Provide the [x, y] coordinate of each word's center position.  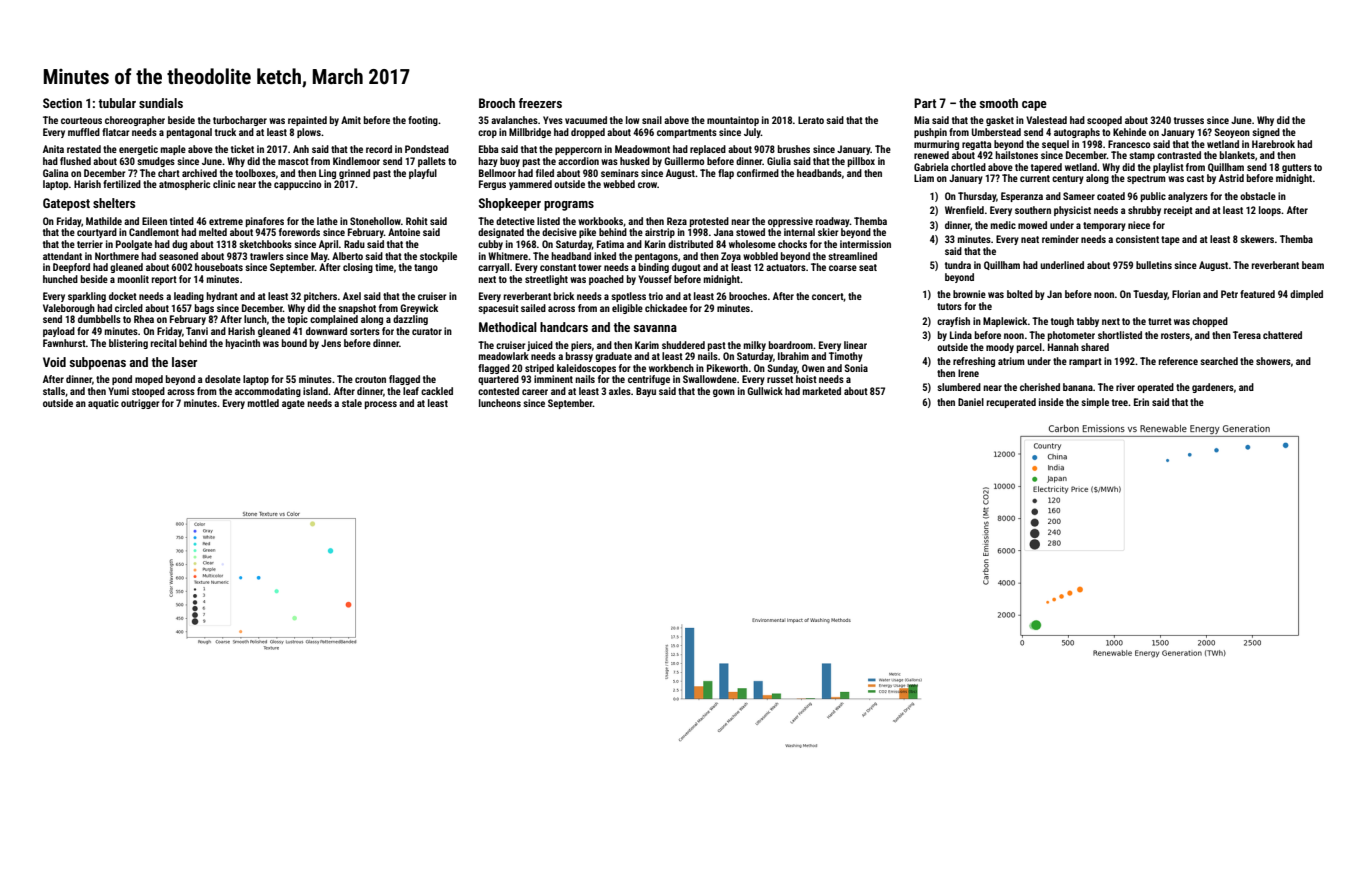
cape [1034, 106]
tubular [117, 103]
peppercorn [578, 151]
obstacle [1258, 196]
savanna [655, 328]
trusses [1189, 120]
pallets [432, 162]
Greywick [419, 309]
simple [1095, 403]
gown [724, 393]
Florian [1186, 294]
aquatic [103, 404]
